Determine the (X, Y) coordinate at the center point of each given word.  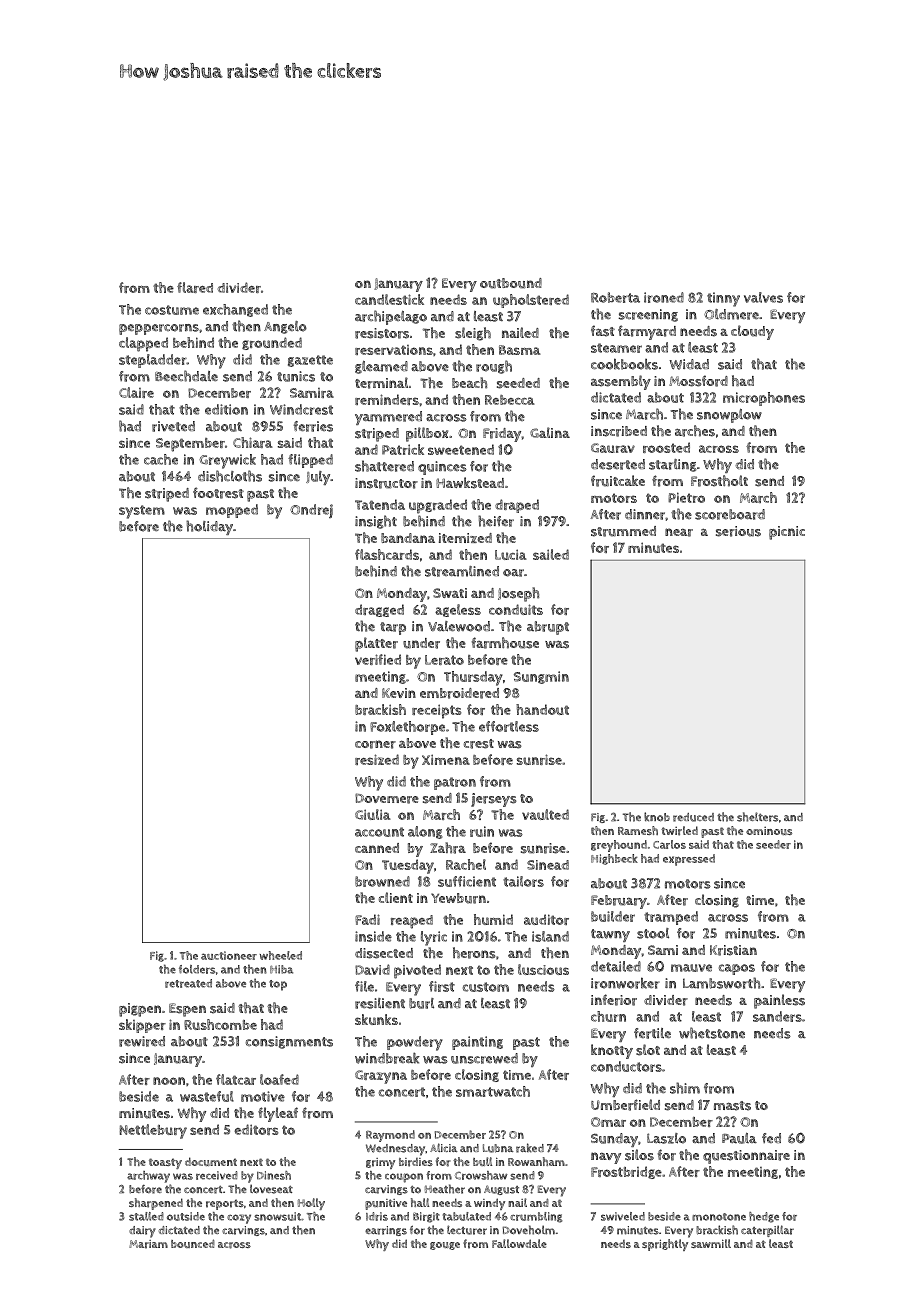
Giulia (373, 814)
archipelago (391, 317)
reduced (693, 817)
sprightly (665, 1245)
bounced (193, 1243)
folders (197, 969)
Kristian (733, 950)
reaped (412, 922)
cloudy (752, 332)
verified (378, 659)
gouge (445, 1246)
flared (195, 287)
